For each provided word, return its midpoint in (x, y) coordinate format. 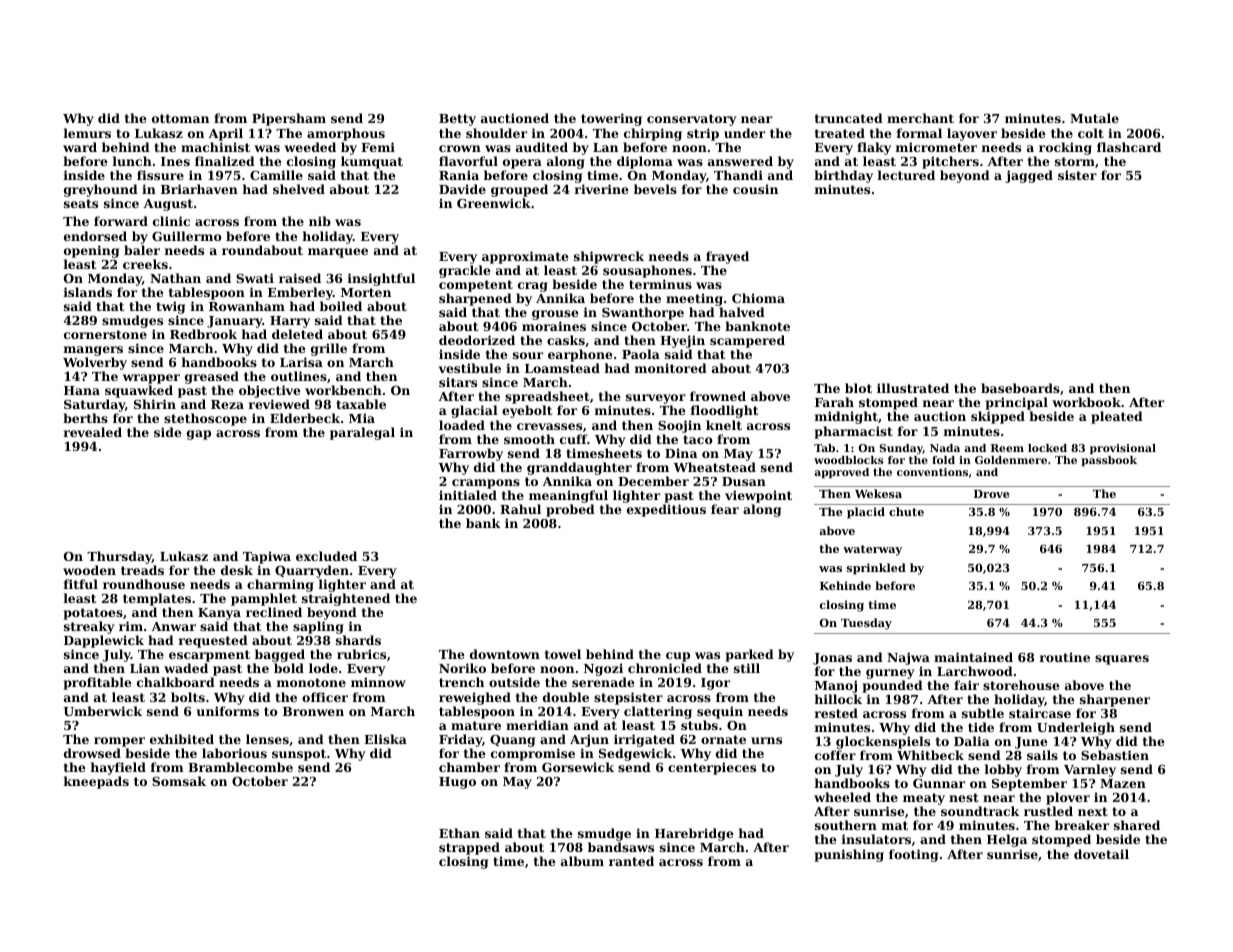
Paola (641, 354)
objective (270, 391)
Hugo (457, 783)
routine (1065, 657)
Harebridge (694, 834)
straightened (346, 599)
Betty (457, 120)
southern (846, 825)
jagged (1029, 176)
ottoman (180, 118)
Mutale (1094, 118)
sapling (318, 627)
